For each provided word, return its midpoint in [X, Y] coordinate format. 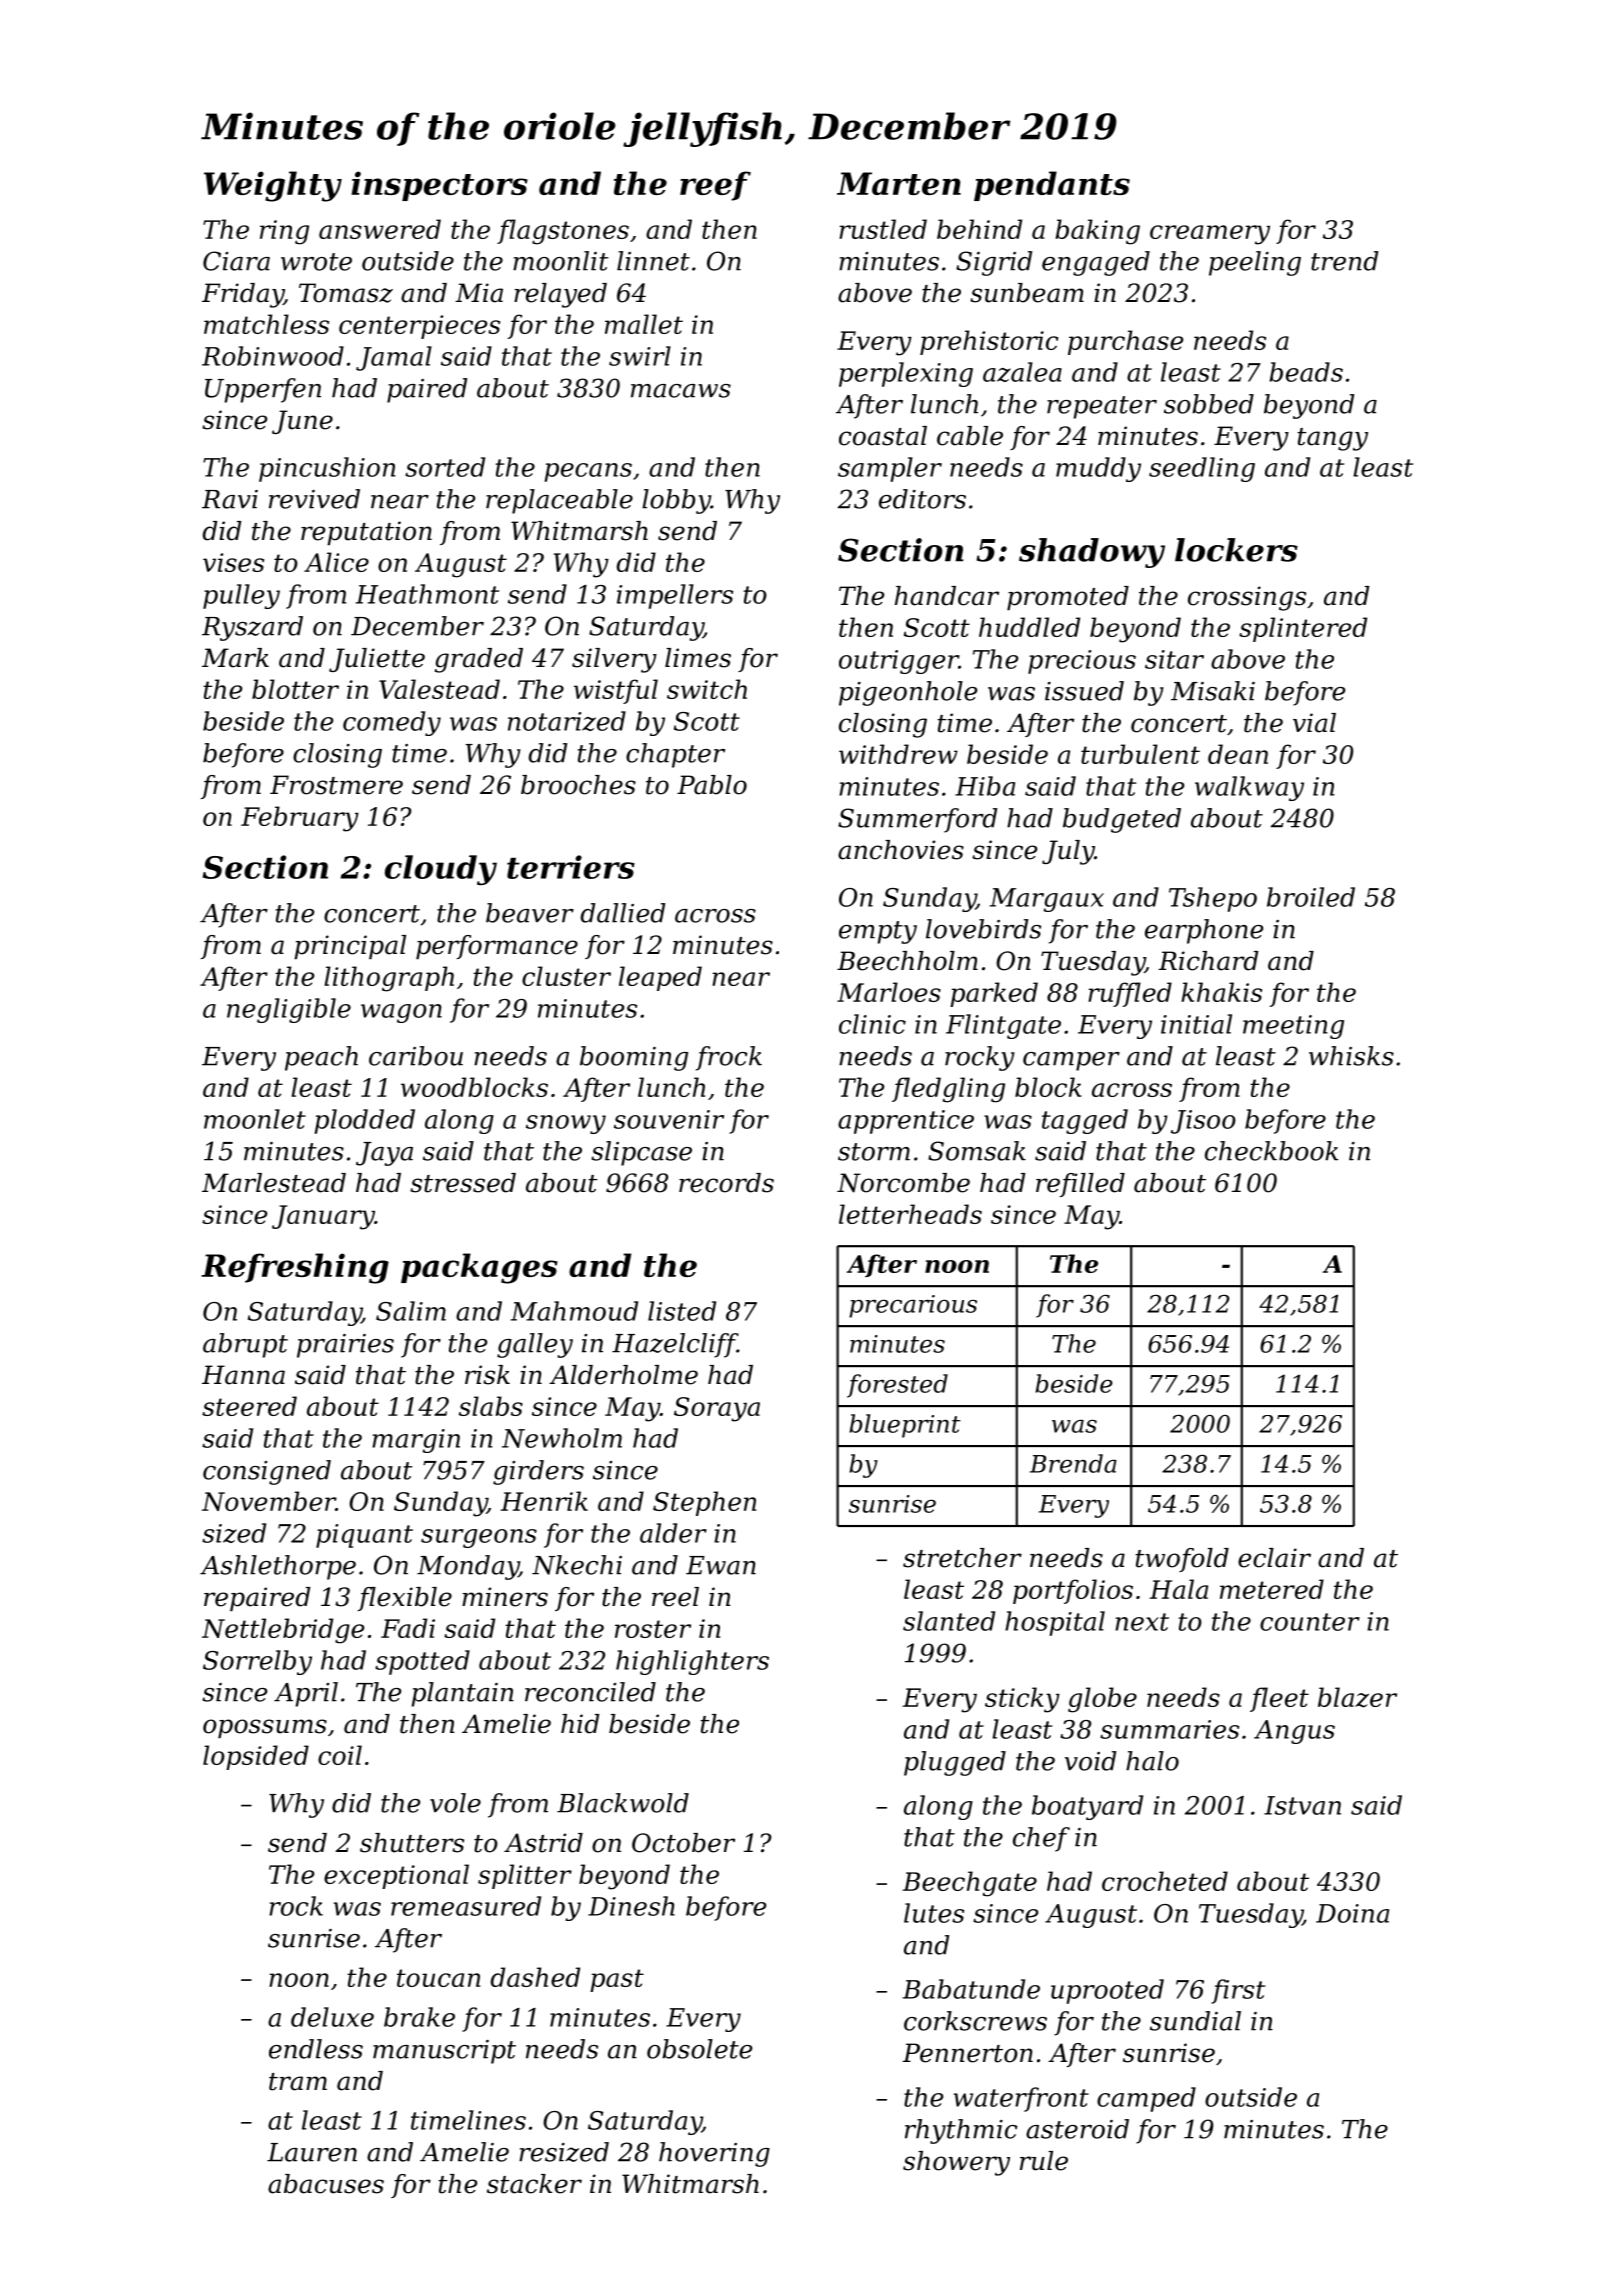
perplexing [906, 374]
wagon [401, 1013]
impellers [675, 596]
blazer [1357, 1697]
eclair [1274, 1558]
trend [1344, 261]
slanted [949, 1621]
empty [878, 932]
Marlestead [274, 1183]
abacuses [326, 2184]
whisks [1351, 1056]
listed [682, 1311]
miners [505, 1597]
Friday [243, 295]
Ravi [230, 499]
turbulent [1140, 754]
